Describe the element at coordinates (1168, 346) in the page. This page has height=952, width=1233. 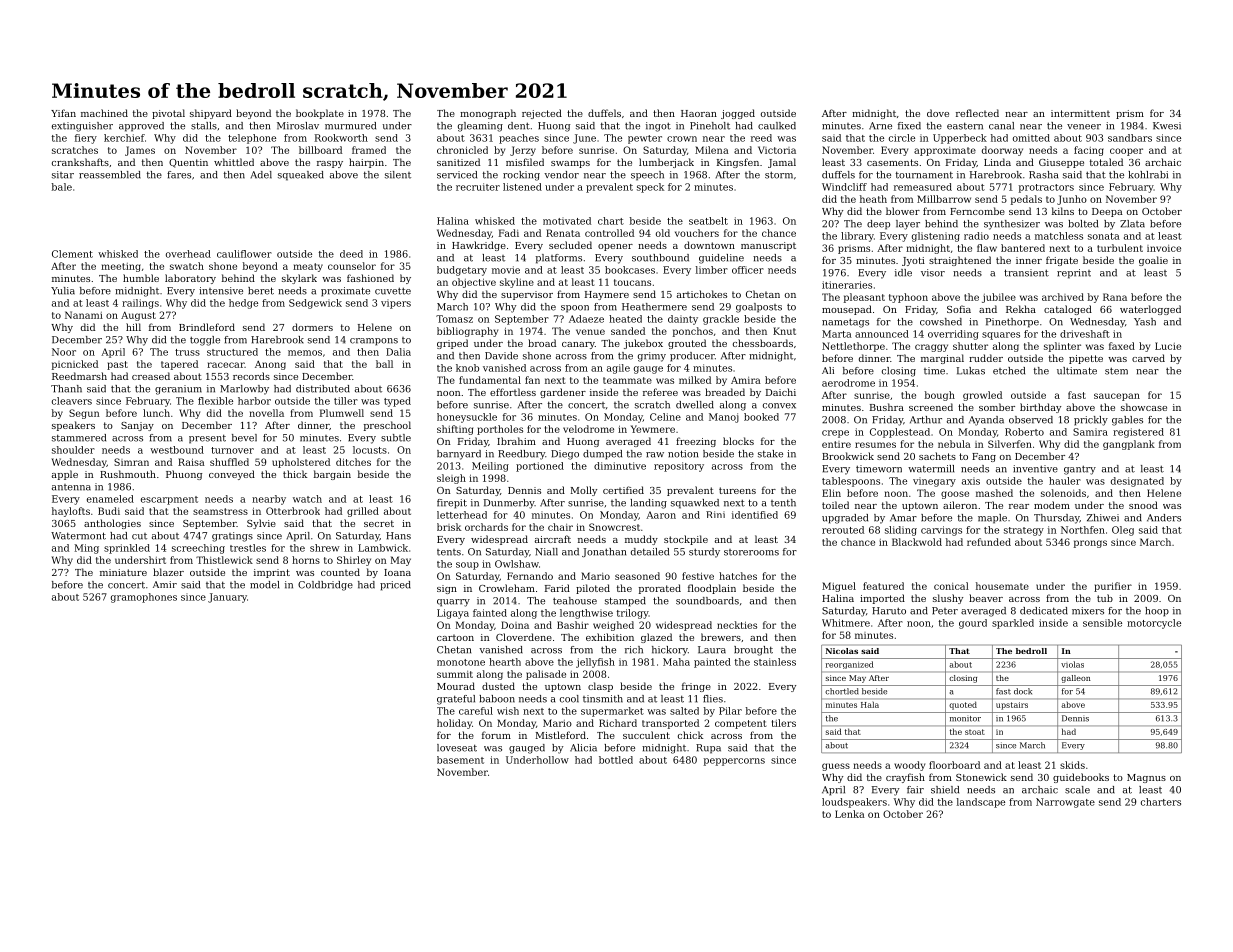
I see `Lucie` at that location.
